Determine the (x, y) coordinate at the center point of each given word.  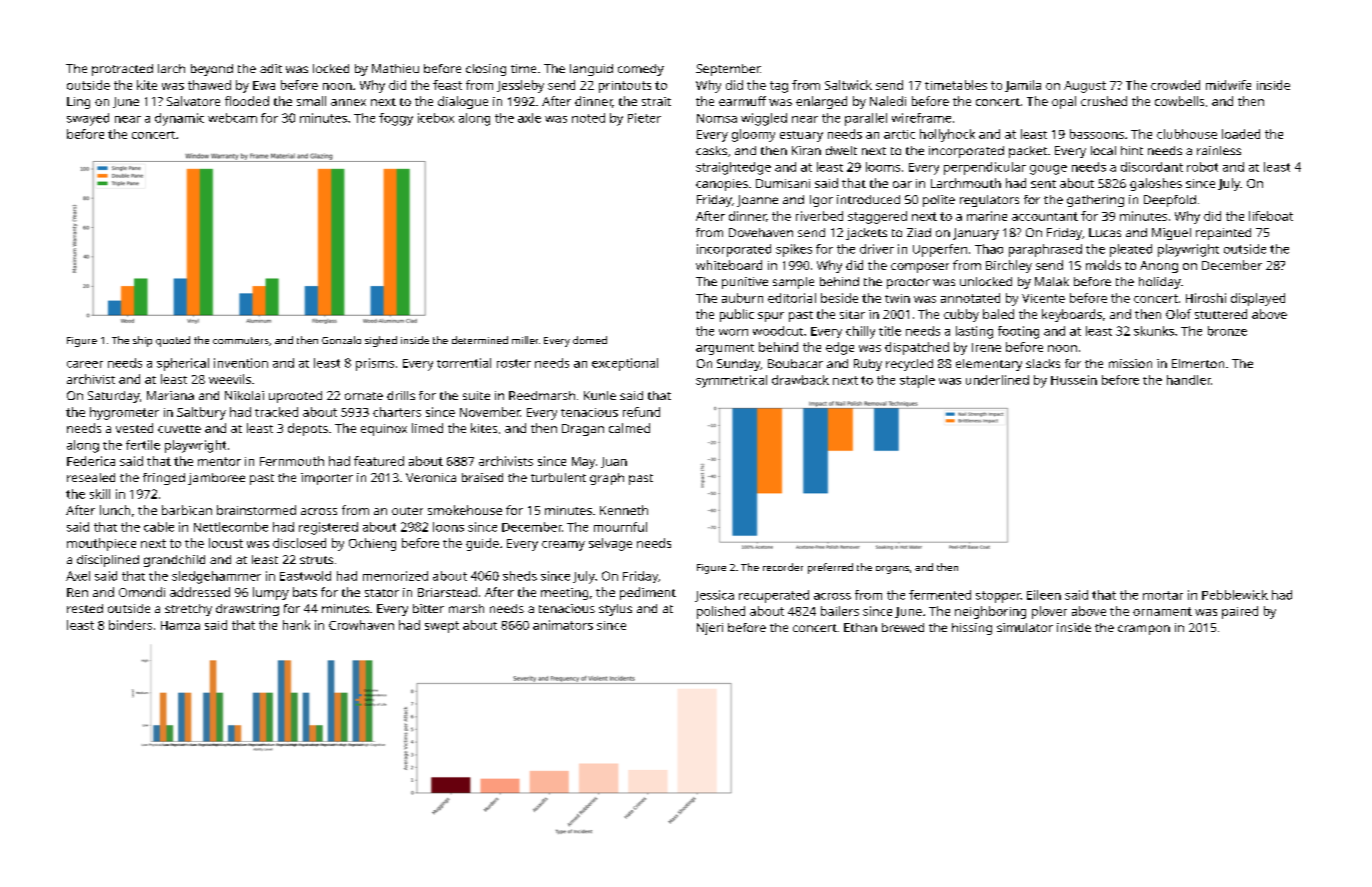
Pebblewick (1235, 595)
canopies (722, 185)
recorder (783, 567)
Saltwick (848, 85)
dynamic (179, 119)
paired (1240, 612)
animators (563, 625)
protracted (122, 70)
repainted (1223, 234)
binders (130, 625)
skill (100, 494)
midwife (1228, 85)
